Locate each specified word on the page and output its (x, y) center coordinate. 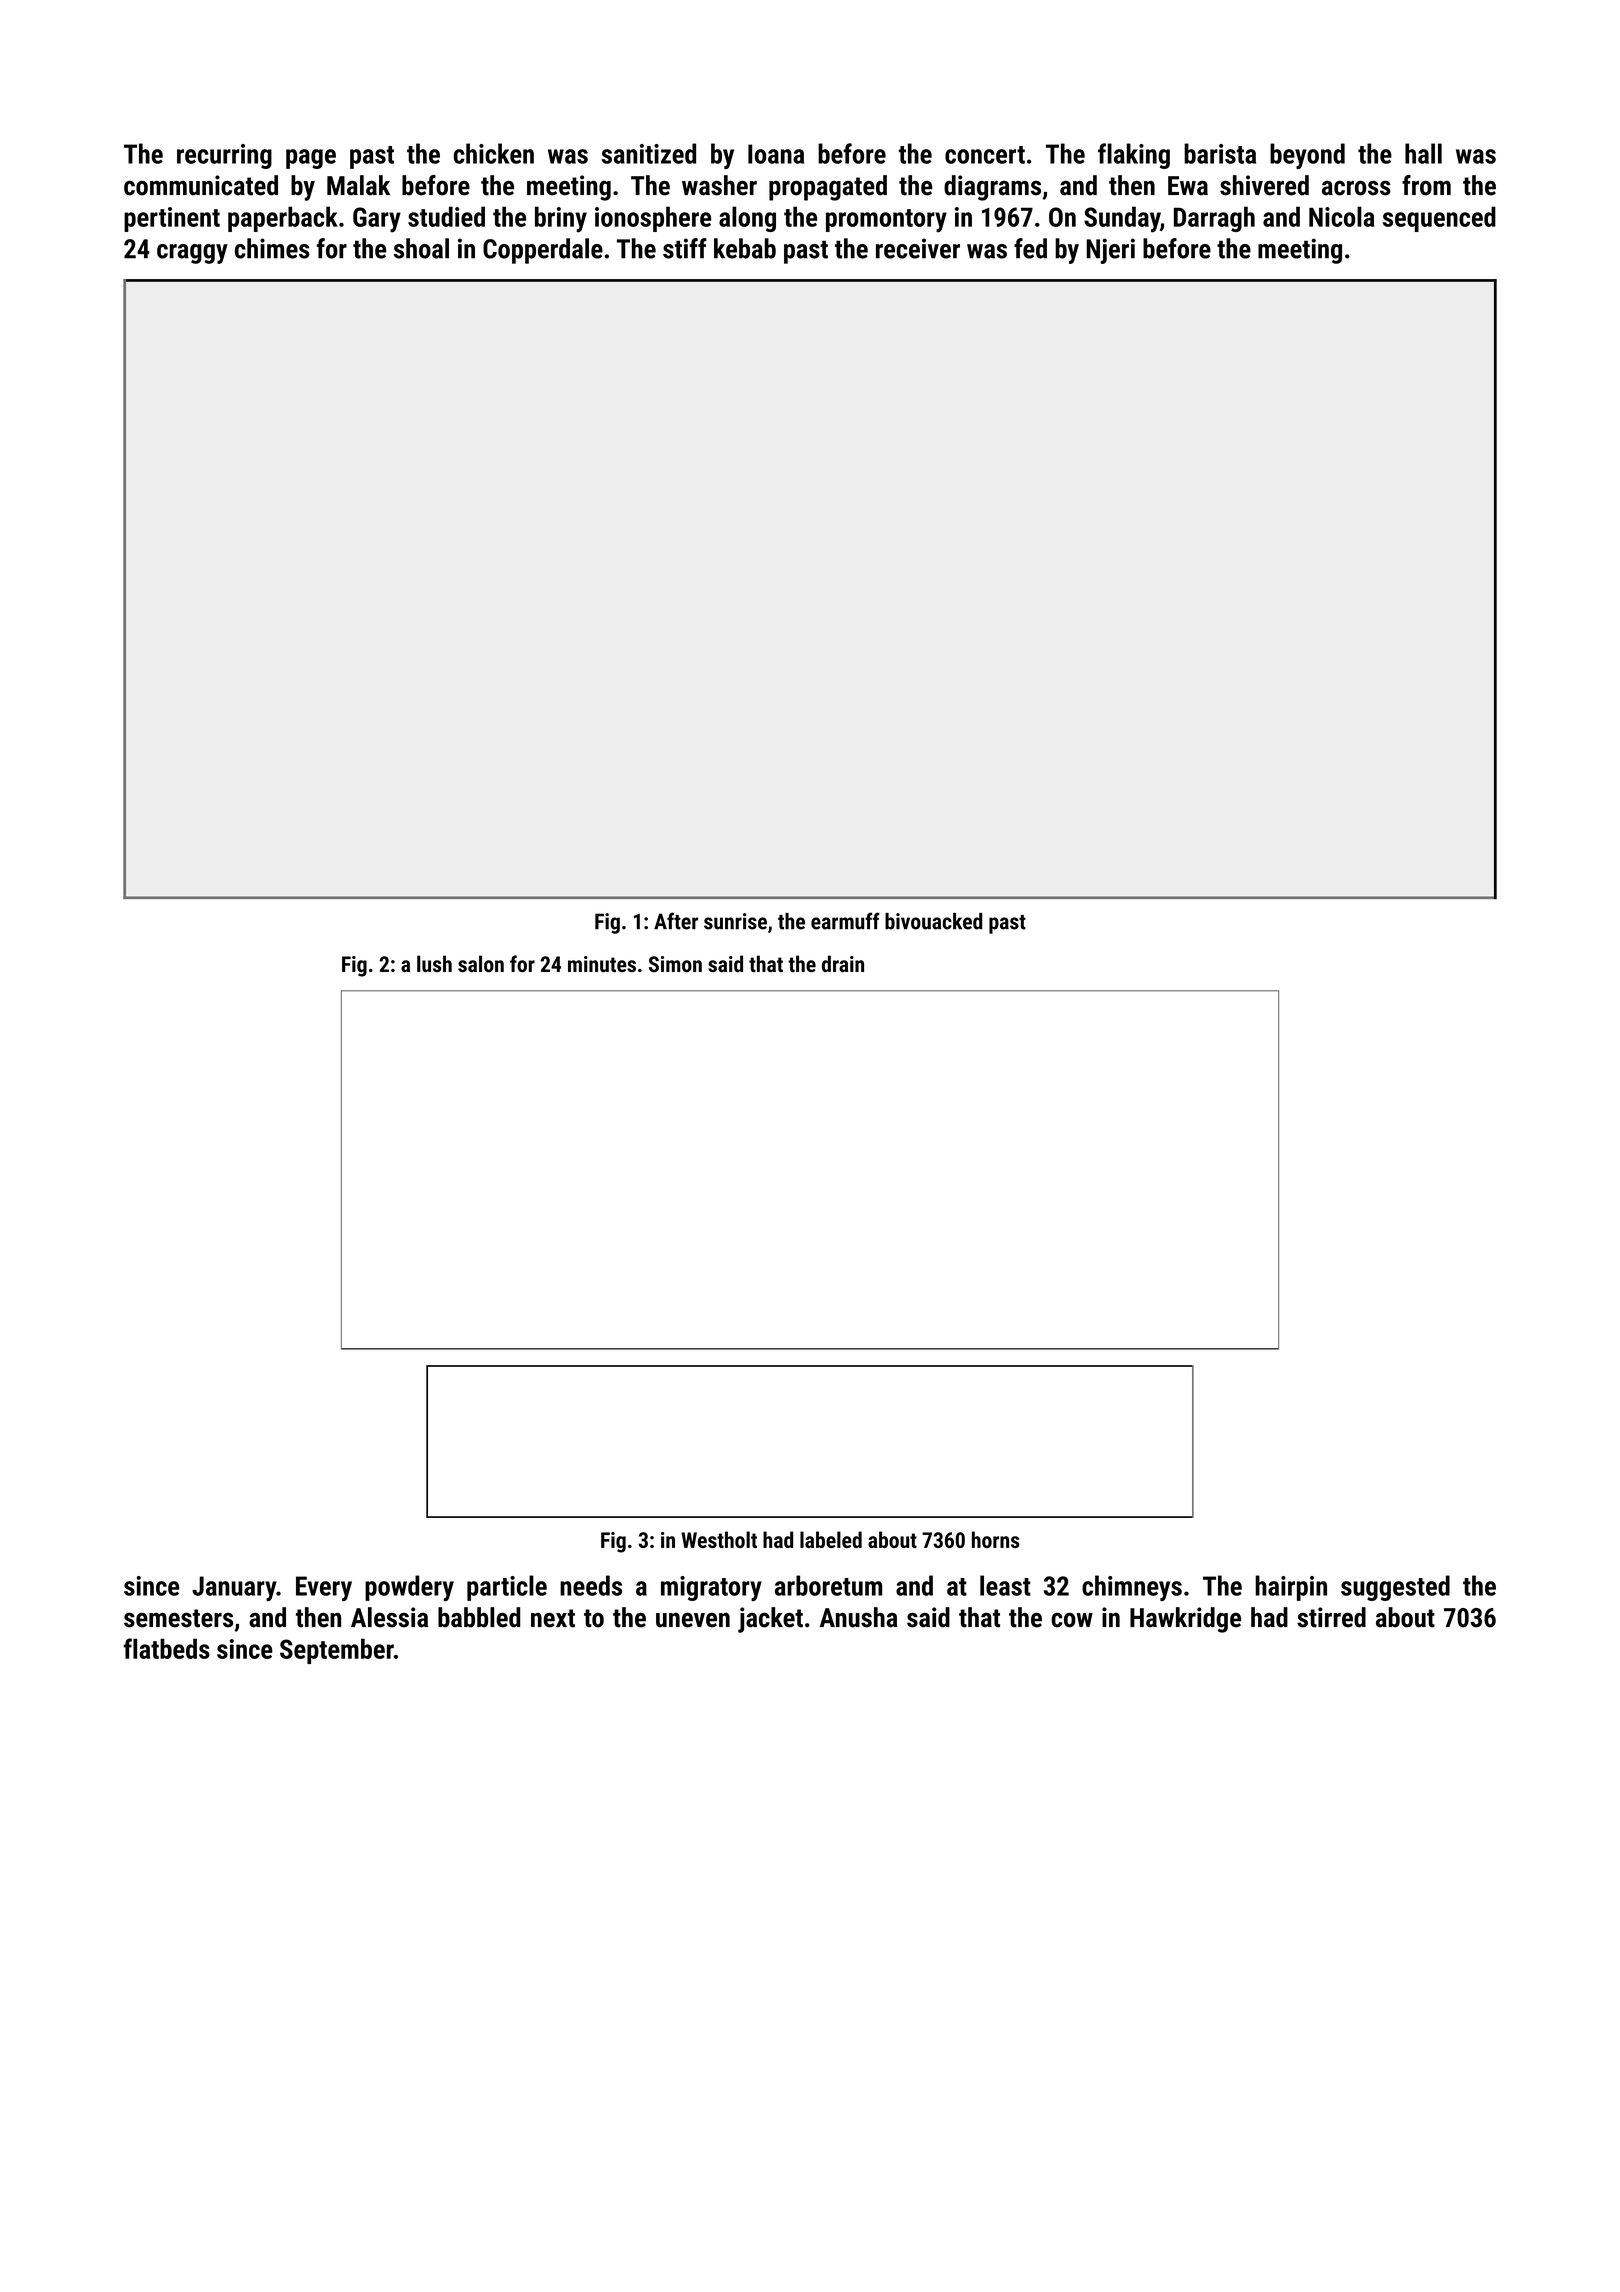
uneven (693, 1620)
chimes (272, 248)
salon (481, 963)
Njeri (1110, 251)
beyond (1307, 156)
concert (985, 155)
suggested (1395, 1588)
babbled (479, 1617)
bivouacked (933, 921)
